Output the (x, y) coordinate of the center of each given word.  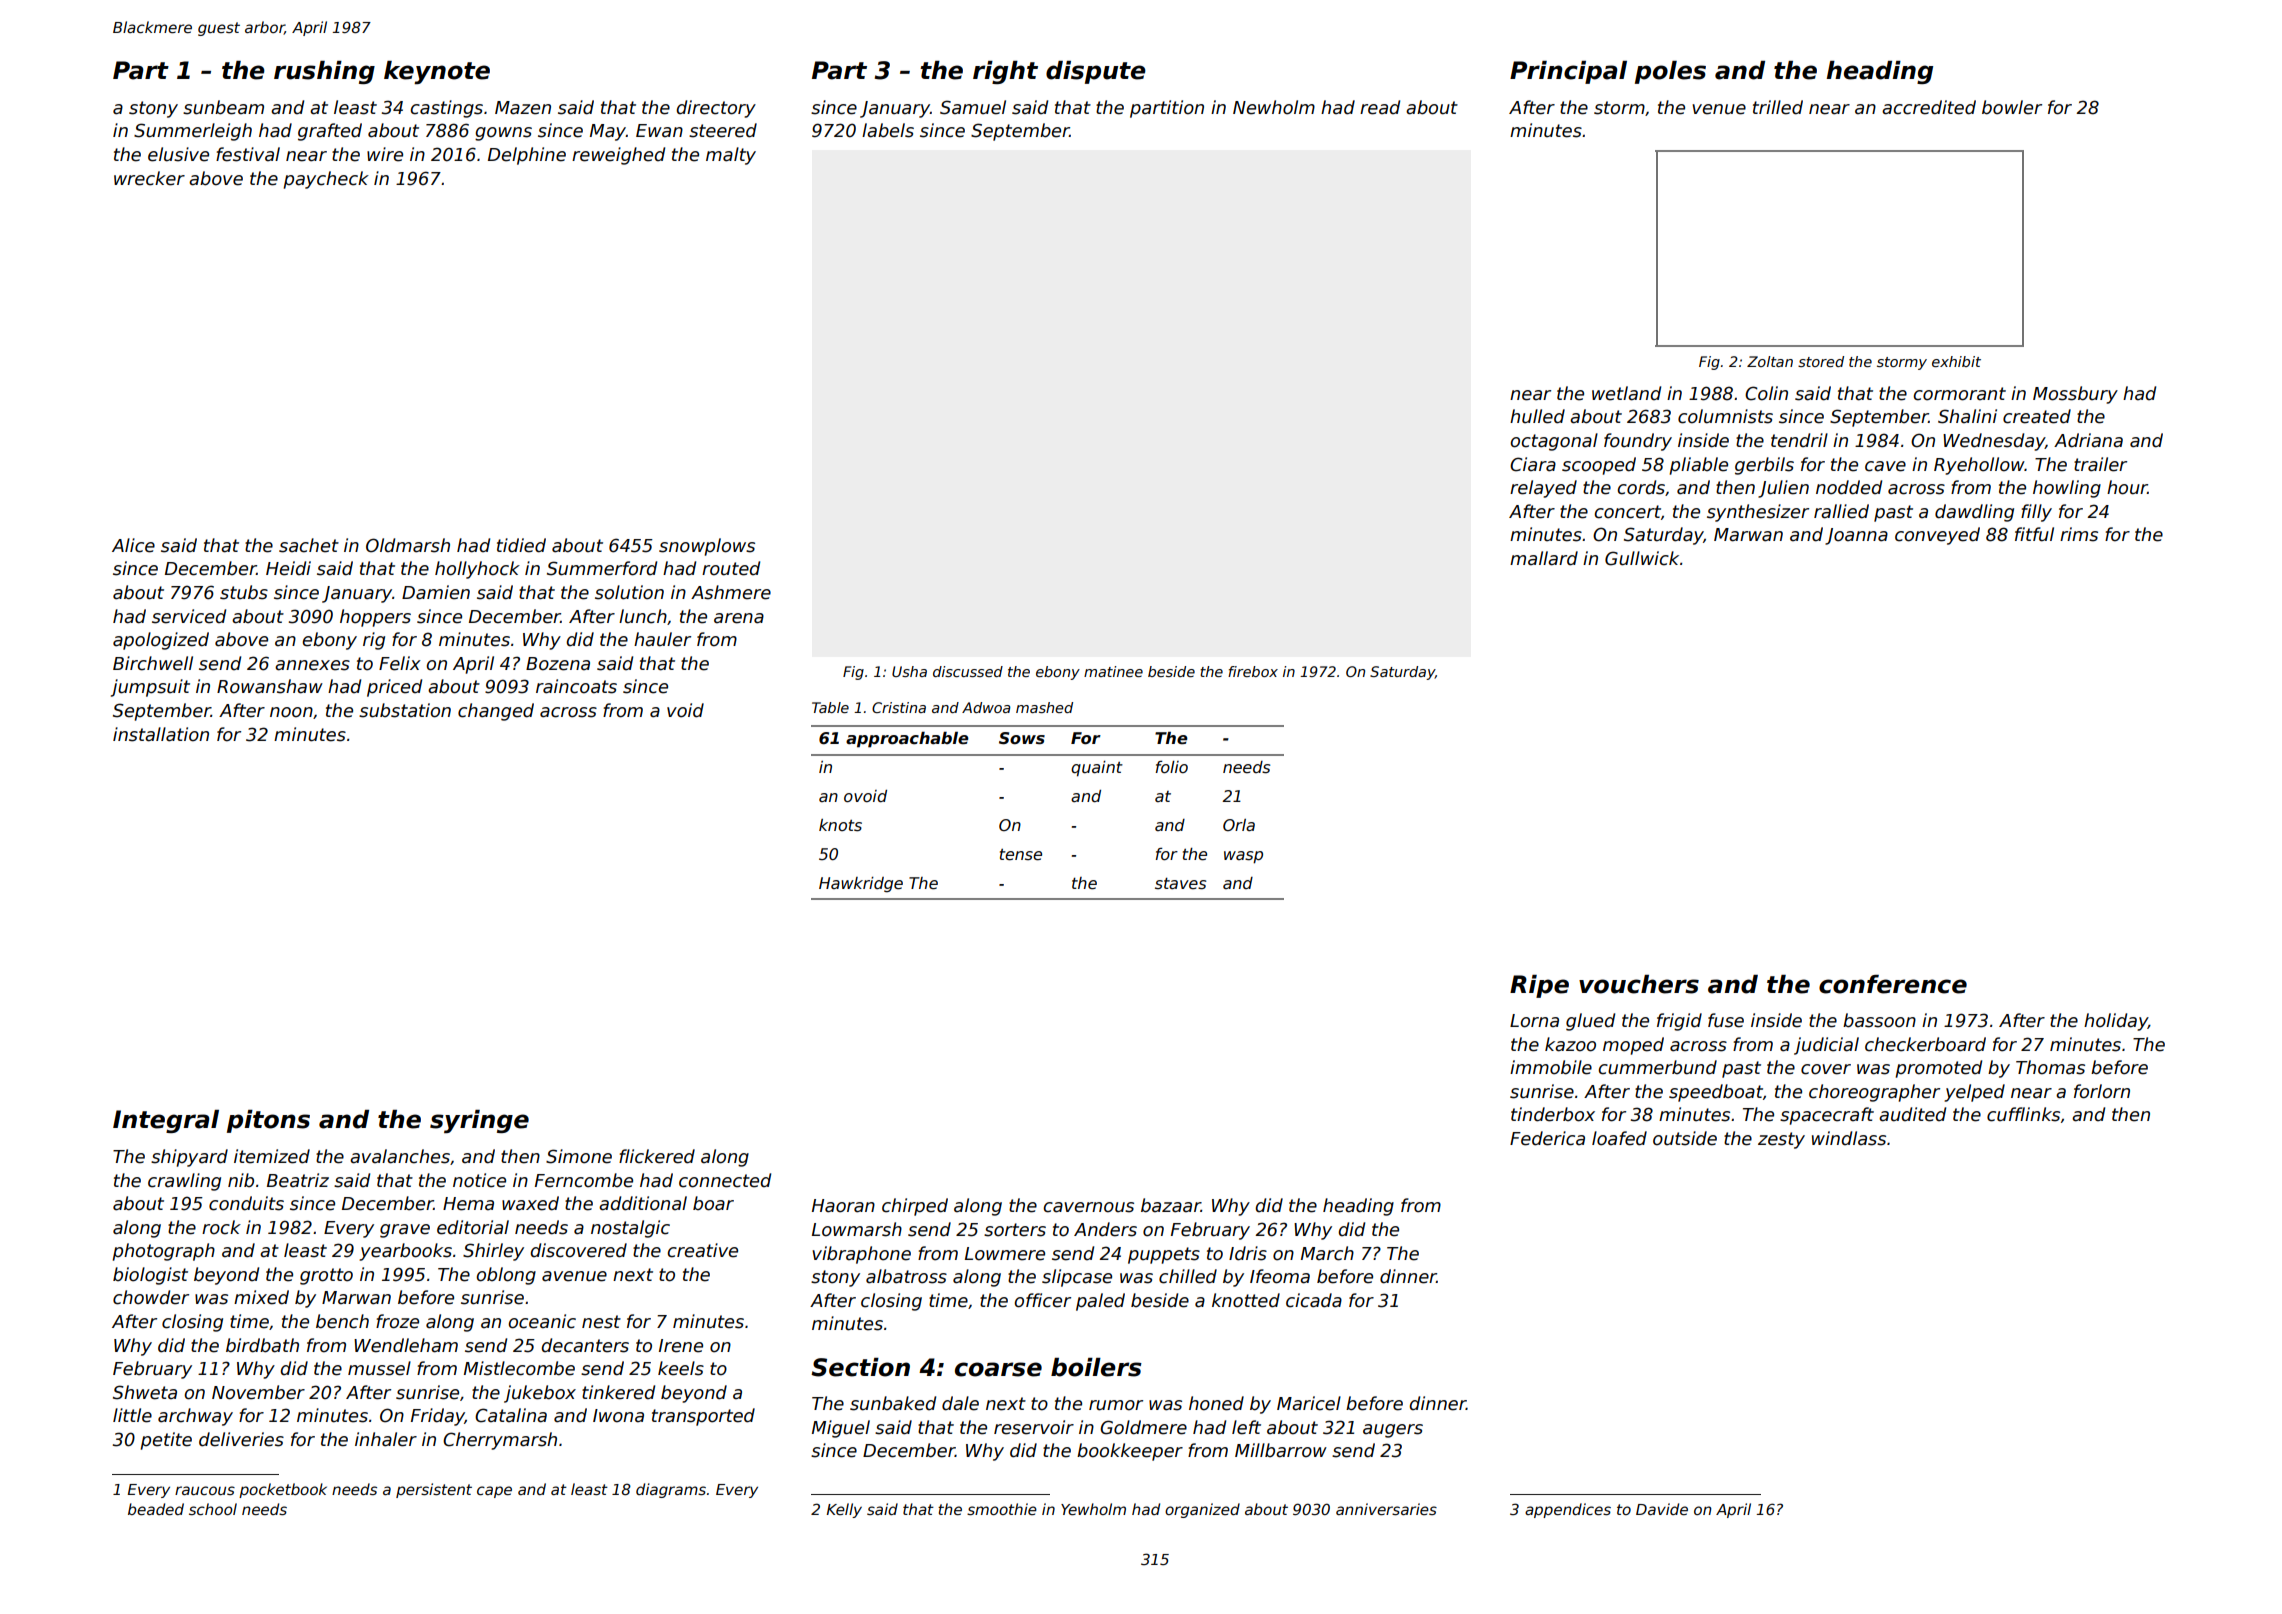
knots (840, 825)
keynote (437, 72)
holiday (2116, 1022)
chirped (915, 1207)
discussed (968, 671)
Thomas (2050, 1067)
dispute (1096, 72)
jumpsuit (150, 688)
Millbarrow (1281, 1450)
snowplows (707, 547)
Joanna (1856, 536)
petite (166, 1441)
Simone (579, 1156)
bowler (2012, 107)
